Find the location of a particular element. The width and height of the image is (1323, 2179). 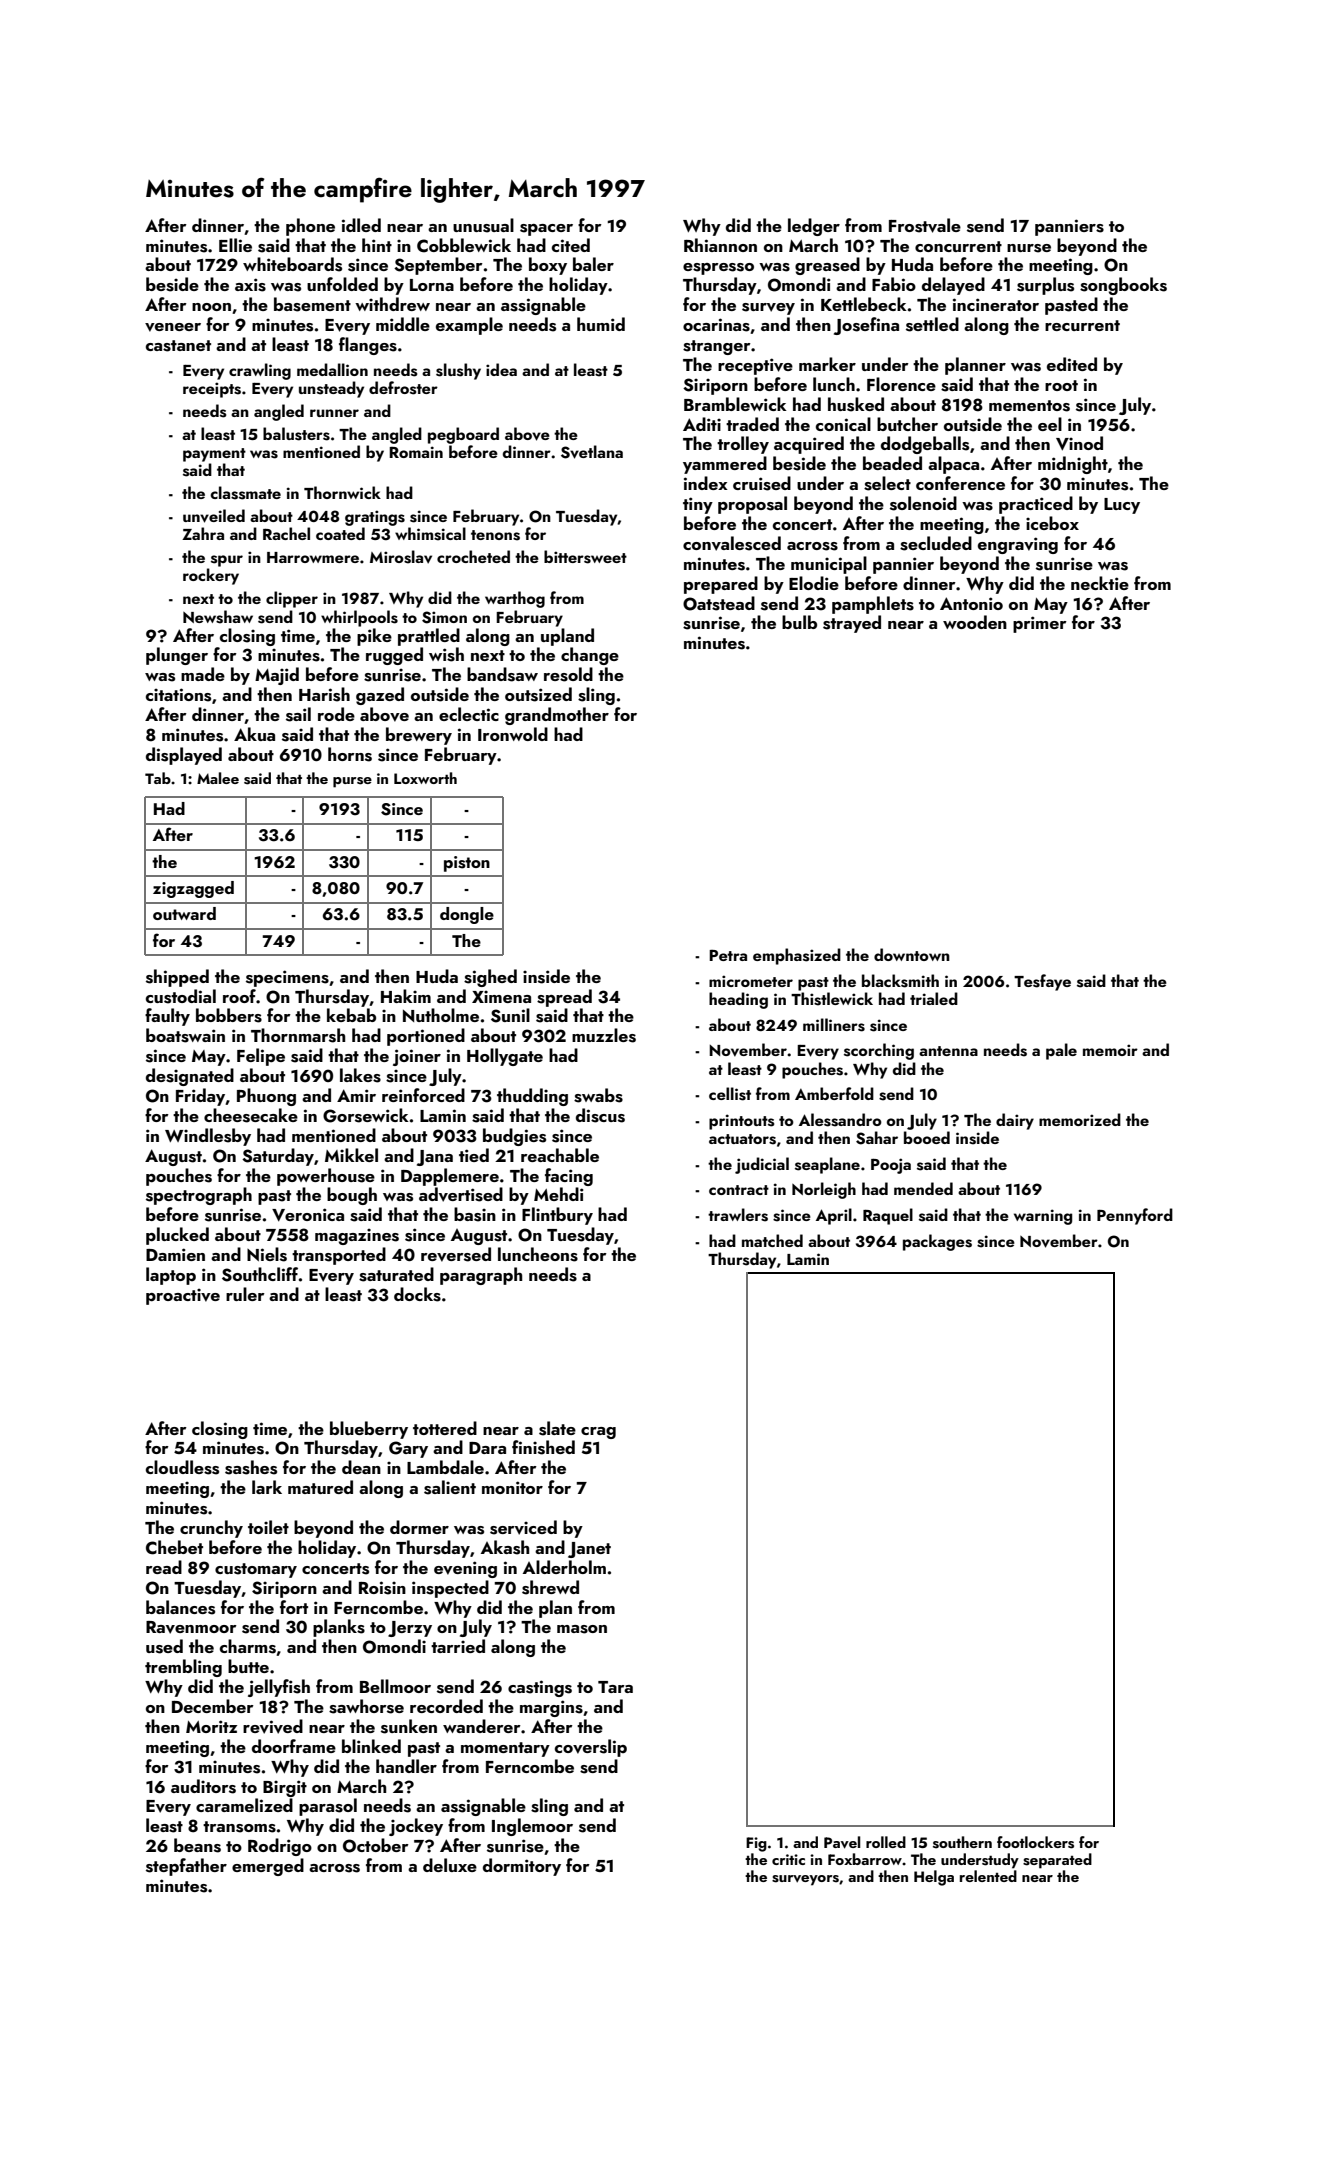

nurse is located at coordinates (1029, 248).
